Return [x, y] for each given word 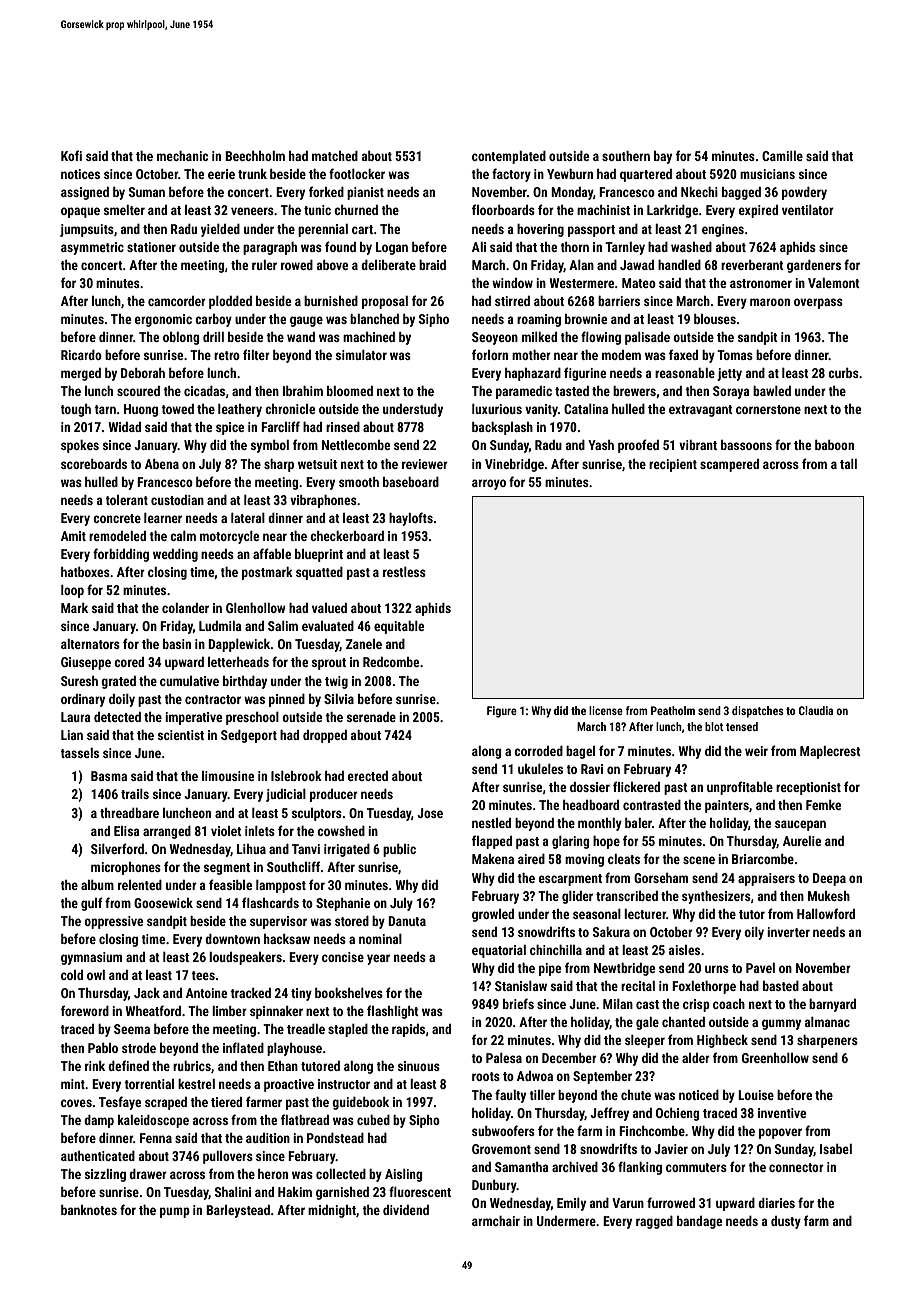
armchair [496, 1221]
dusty [786, 1222]
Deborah [143, 373]
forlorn [490, 354]
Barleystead [238, 1211]
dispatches [758, 712]
